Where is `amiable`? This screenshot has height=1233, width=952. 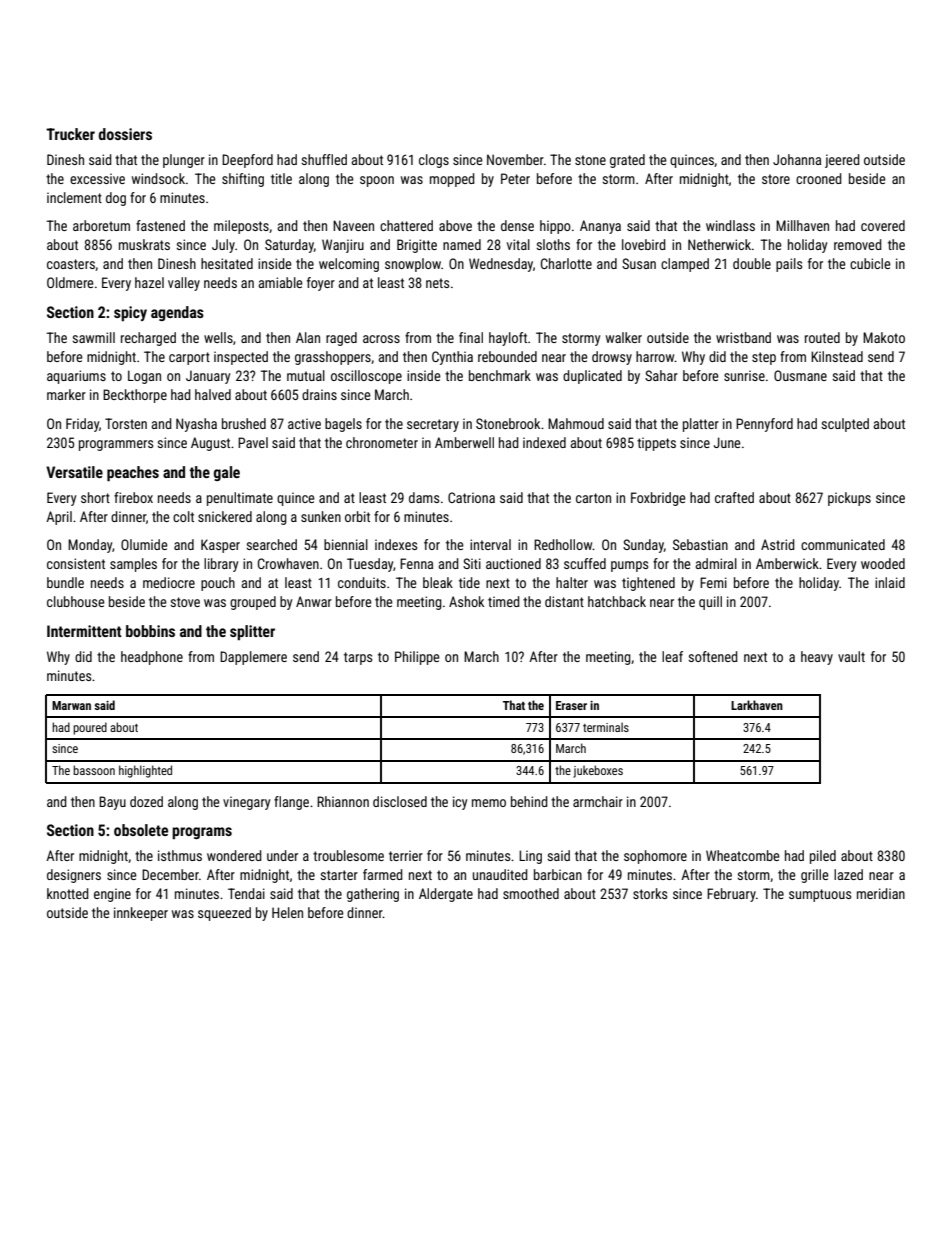
amiable is located at coordinates (280, 282).
